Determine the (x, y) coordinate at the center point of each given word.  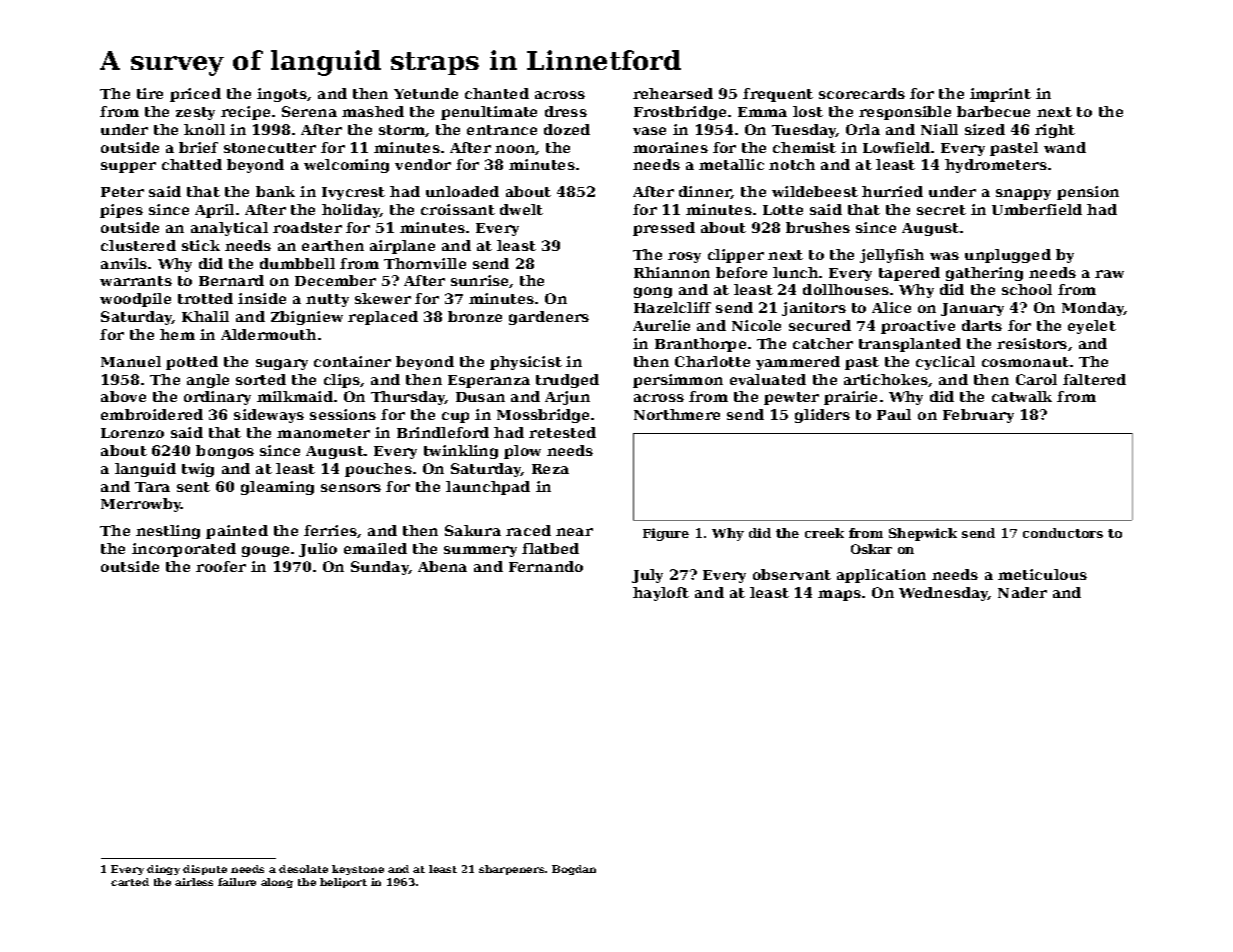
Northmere (677, 414)
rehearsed (673, 93)
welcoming (346, 166)
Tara (152, 487)
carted (130, 882)
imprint (1000, 95)
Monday (1093, 309)
